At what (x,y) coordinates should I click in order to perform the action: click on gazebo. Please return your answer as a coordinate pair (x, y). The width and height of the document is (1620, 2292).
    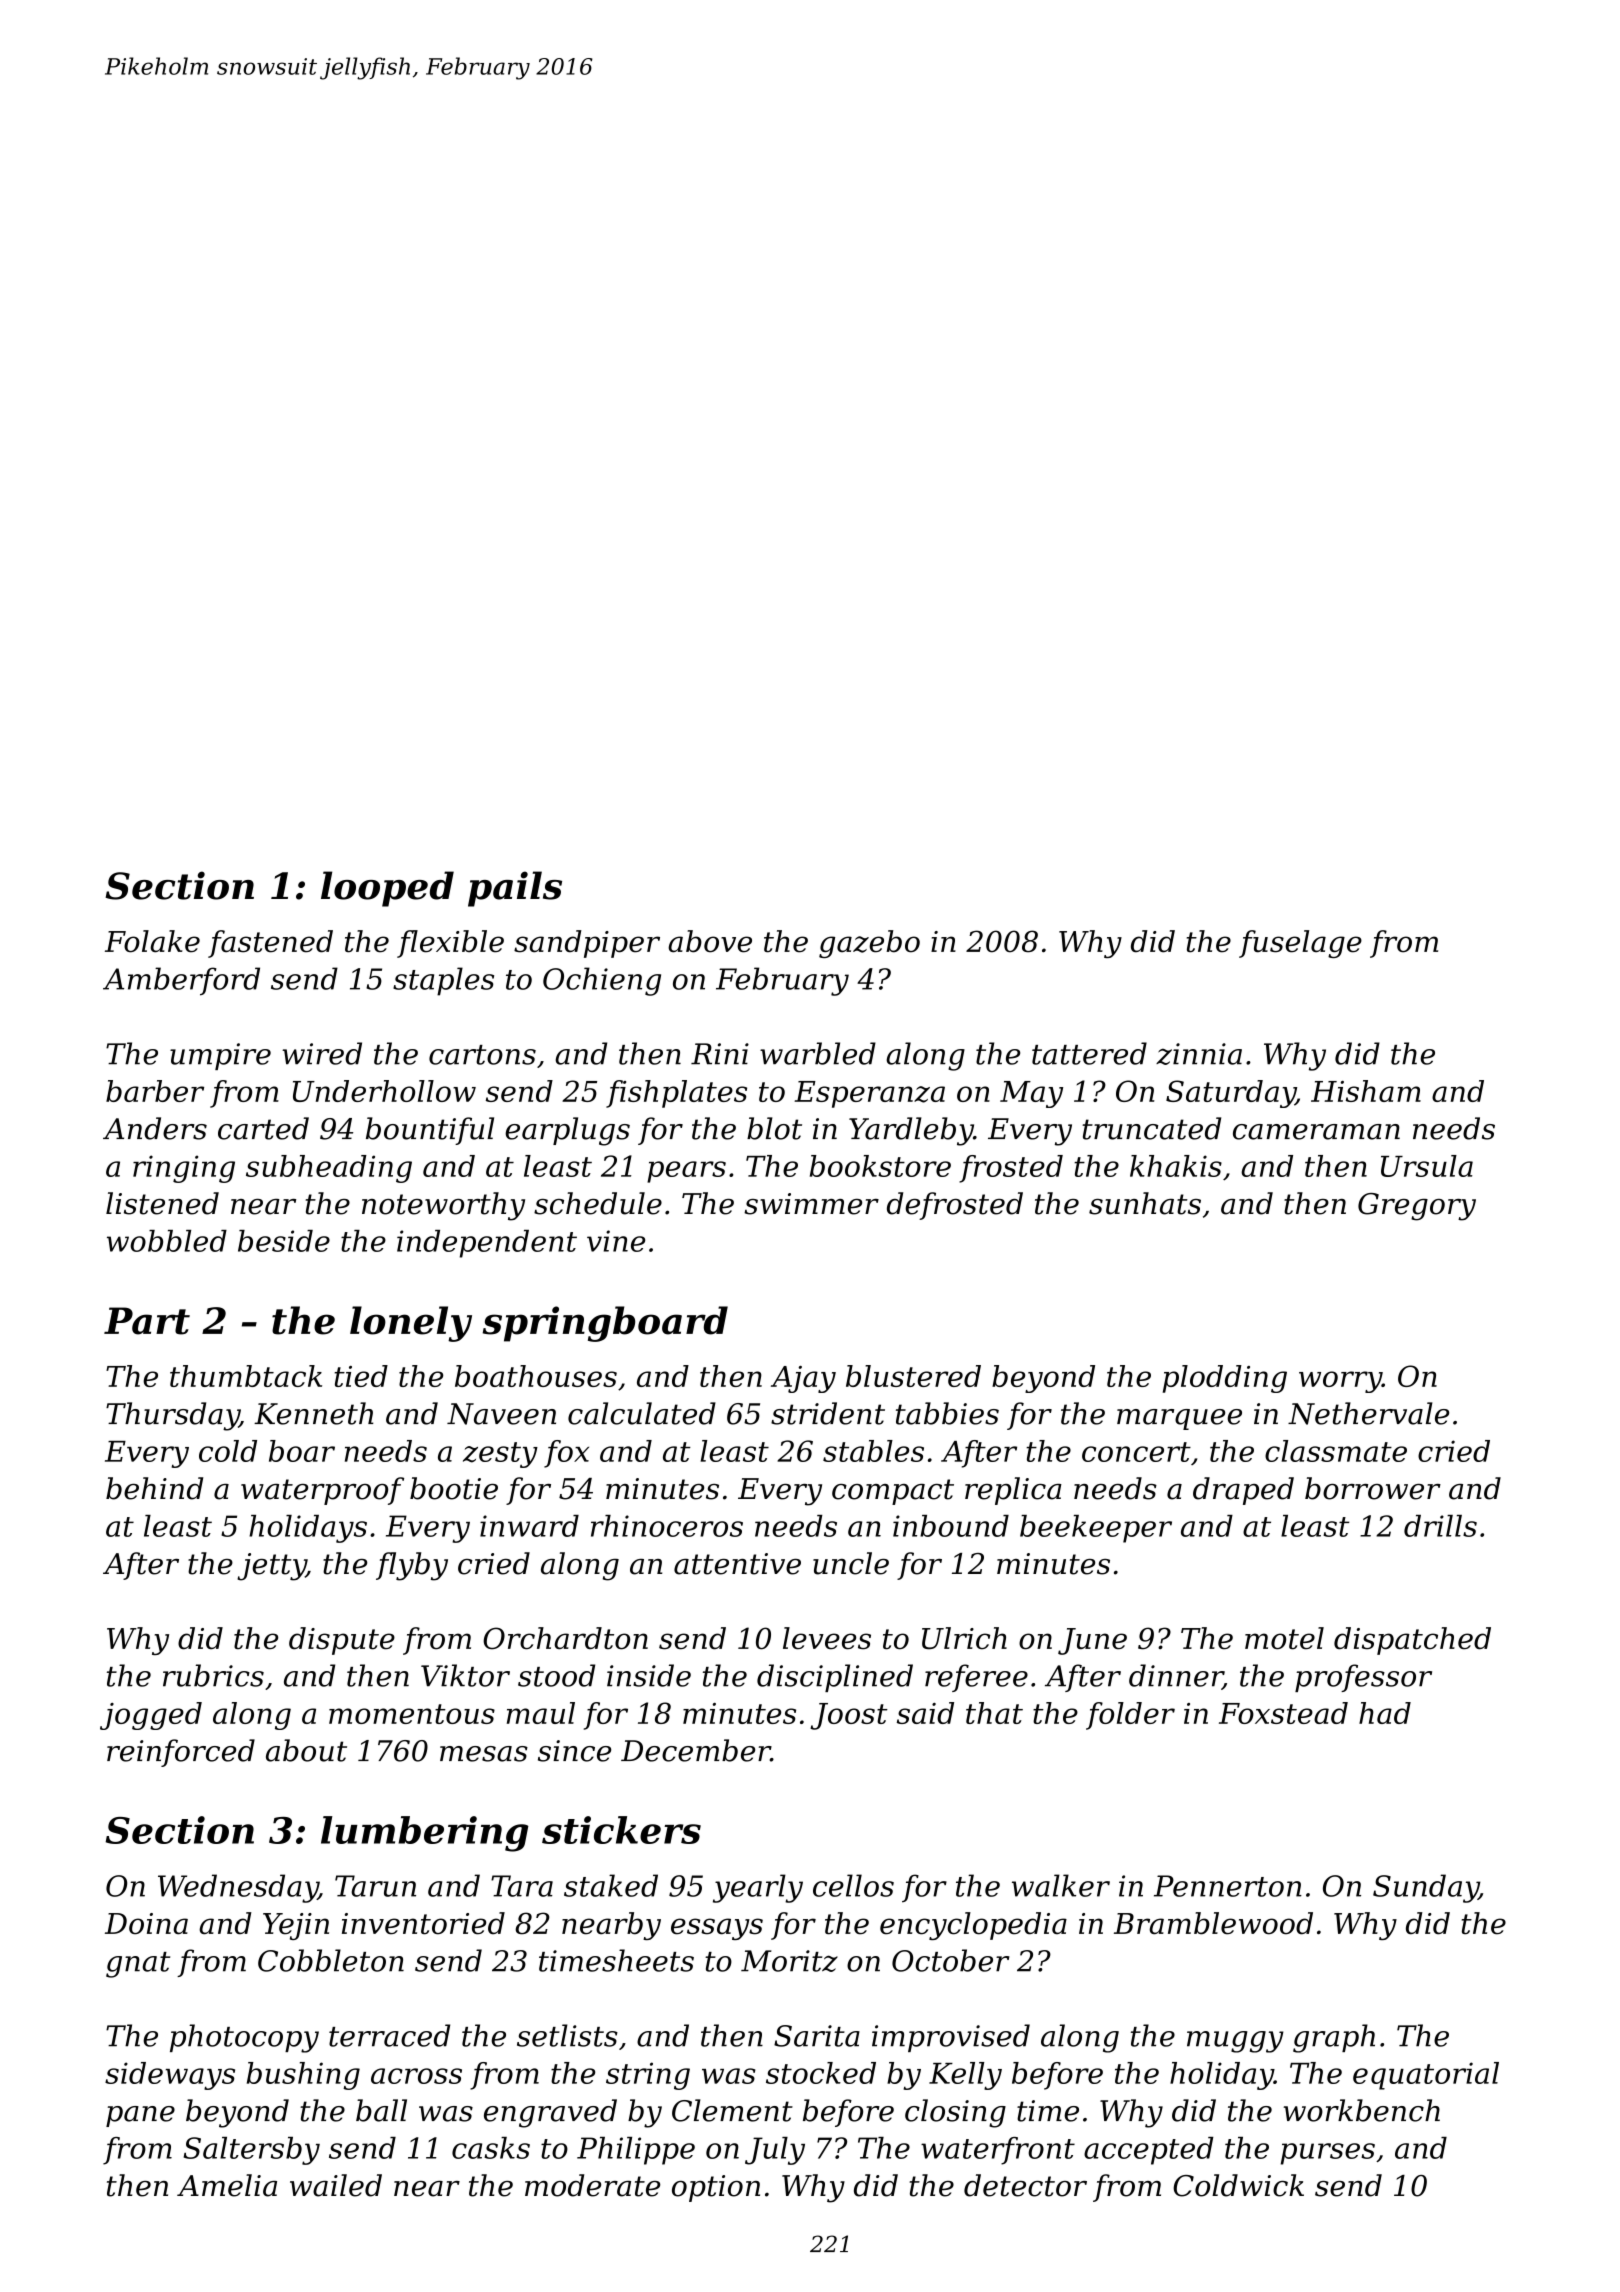
    Looking at the image, I should click on (869, 944).
